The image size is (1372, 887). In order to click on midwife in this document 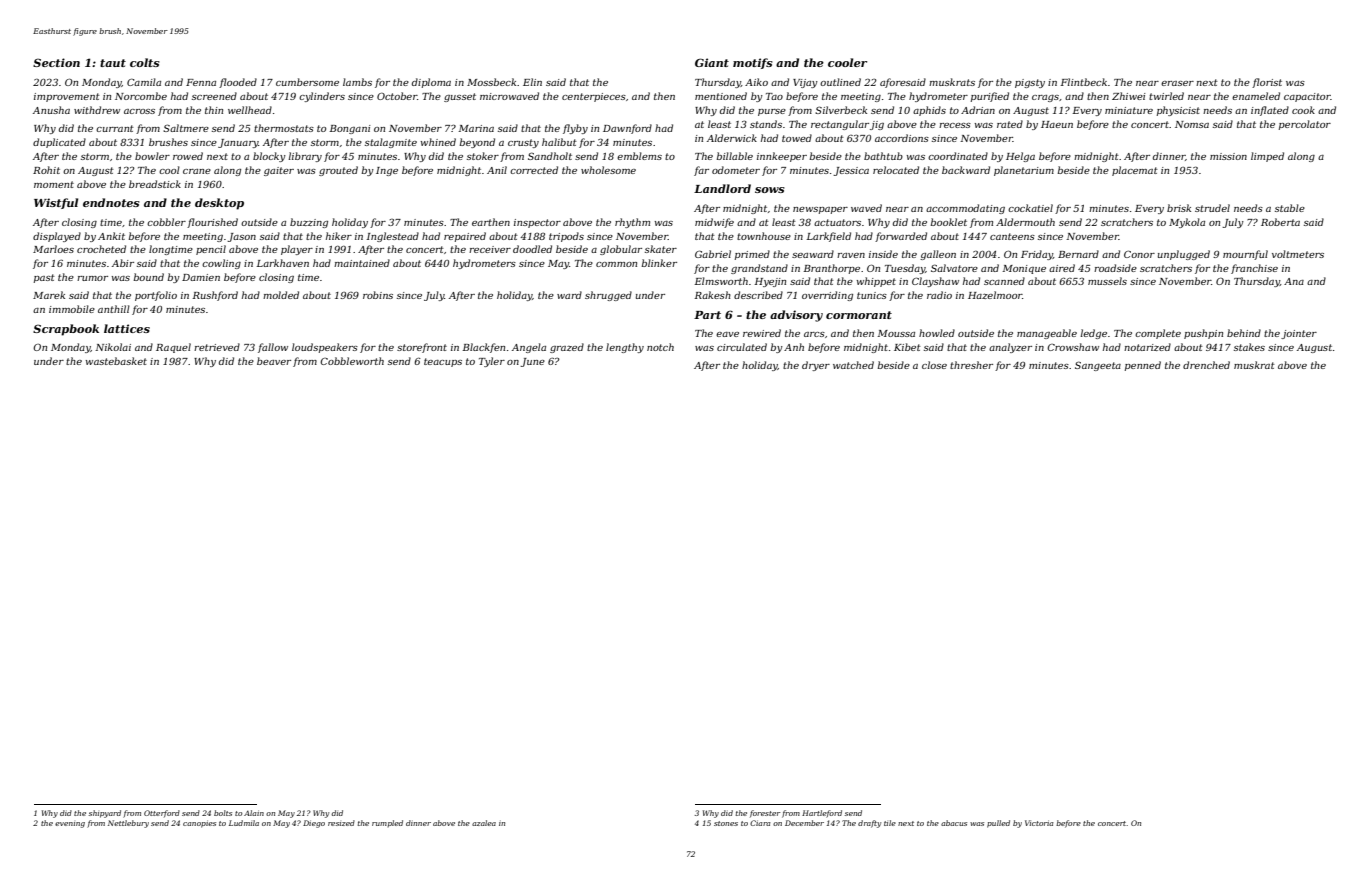, I will do `click(714, 223)`.
